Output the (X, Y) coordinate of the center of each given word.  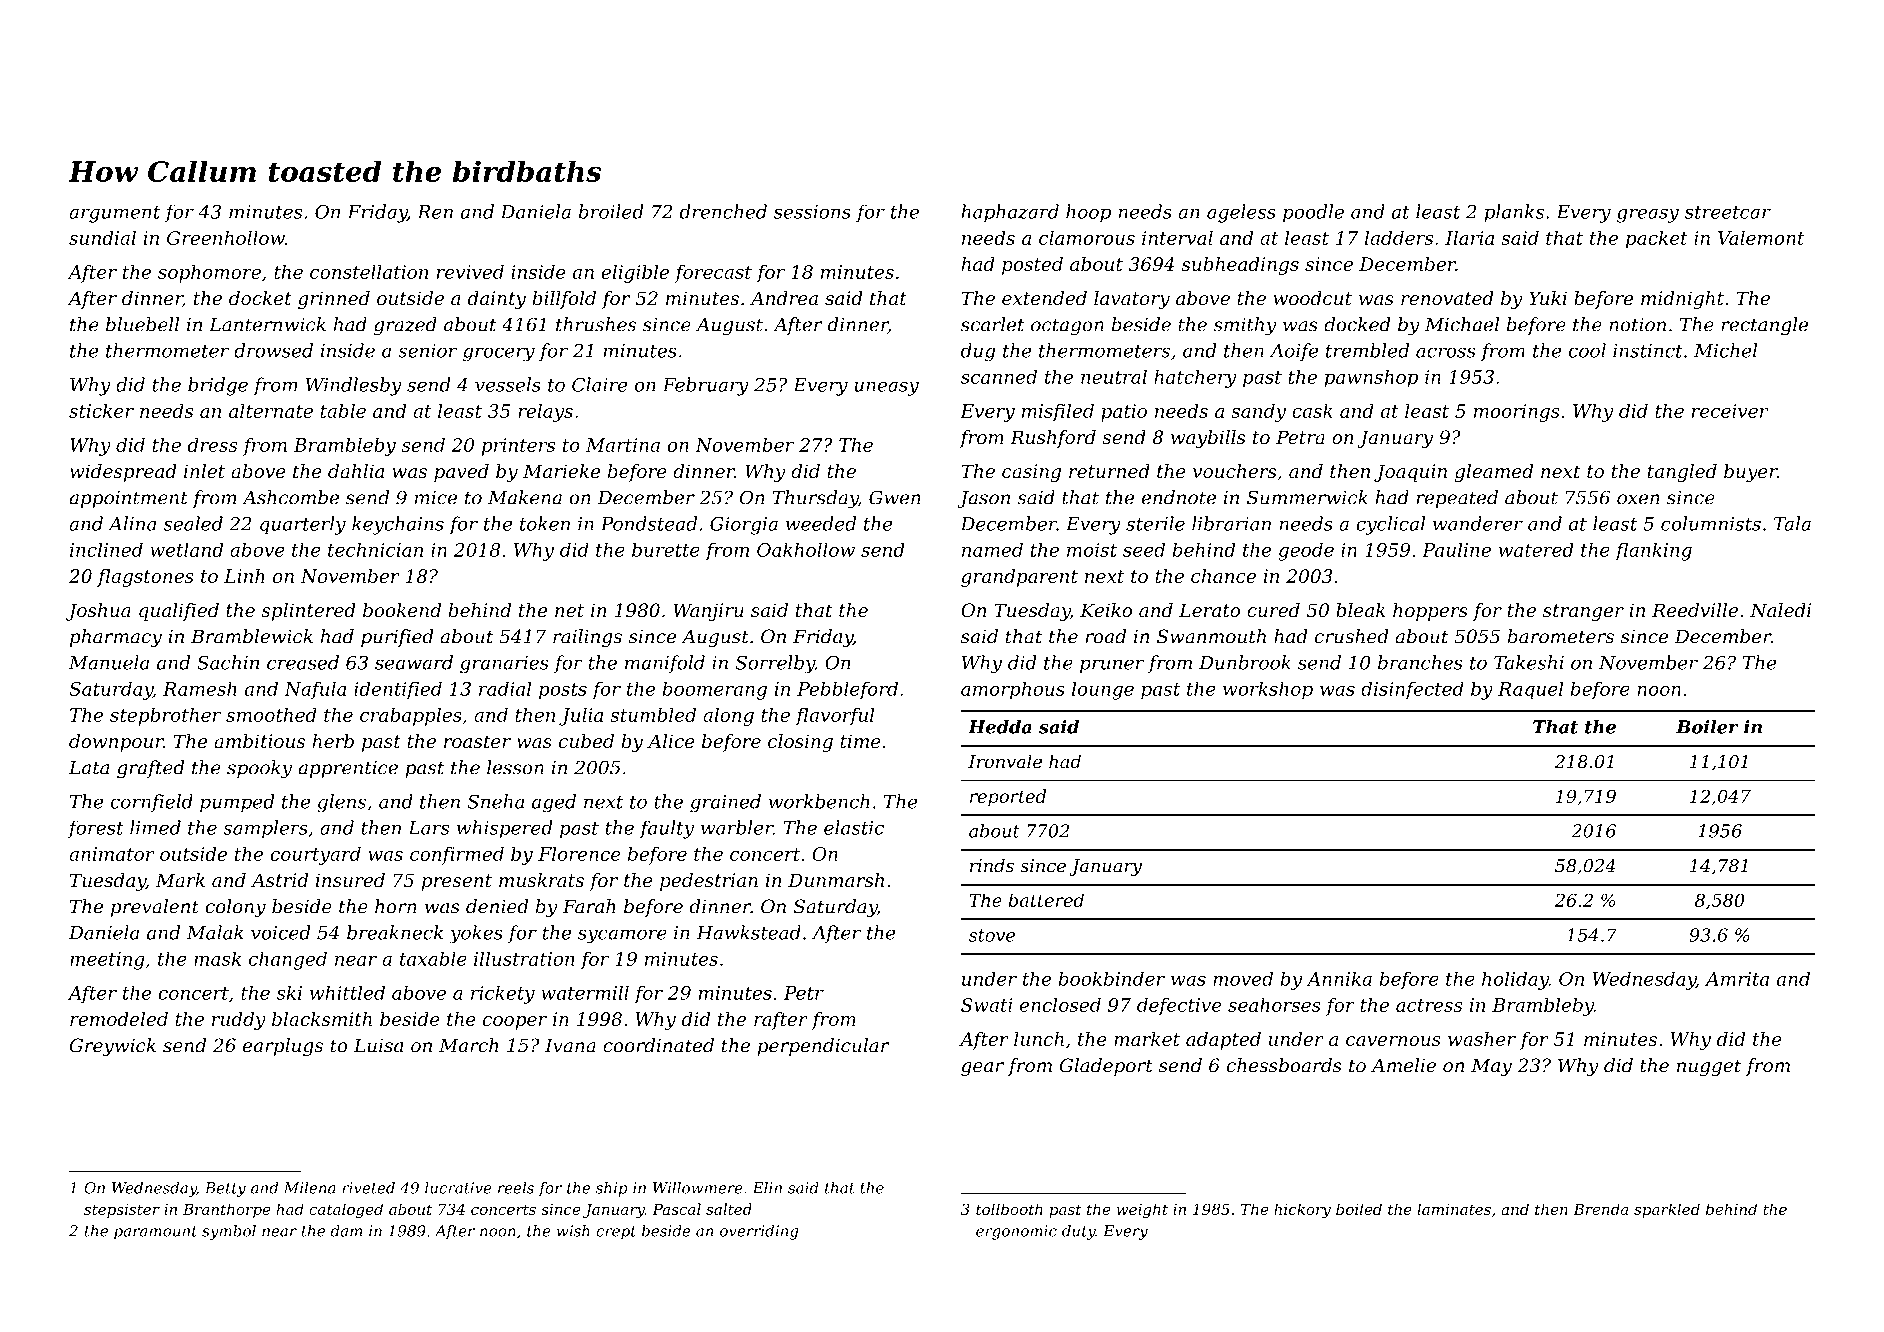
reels (516, 1188)
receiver (1730, 411)
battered (1046, 900)
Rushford (1053, 439)
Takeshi (1529, 662)
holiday (1515, 980)
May (1491, 1067)
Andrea (784, 298)
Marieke (561, 471)
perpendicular (823, 1047)
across (1445, 352)
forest (96, 829)
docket (260, 298)
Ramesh (200, 688)
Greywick (113, 1047)
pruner (1112, 666)
